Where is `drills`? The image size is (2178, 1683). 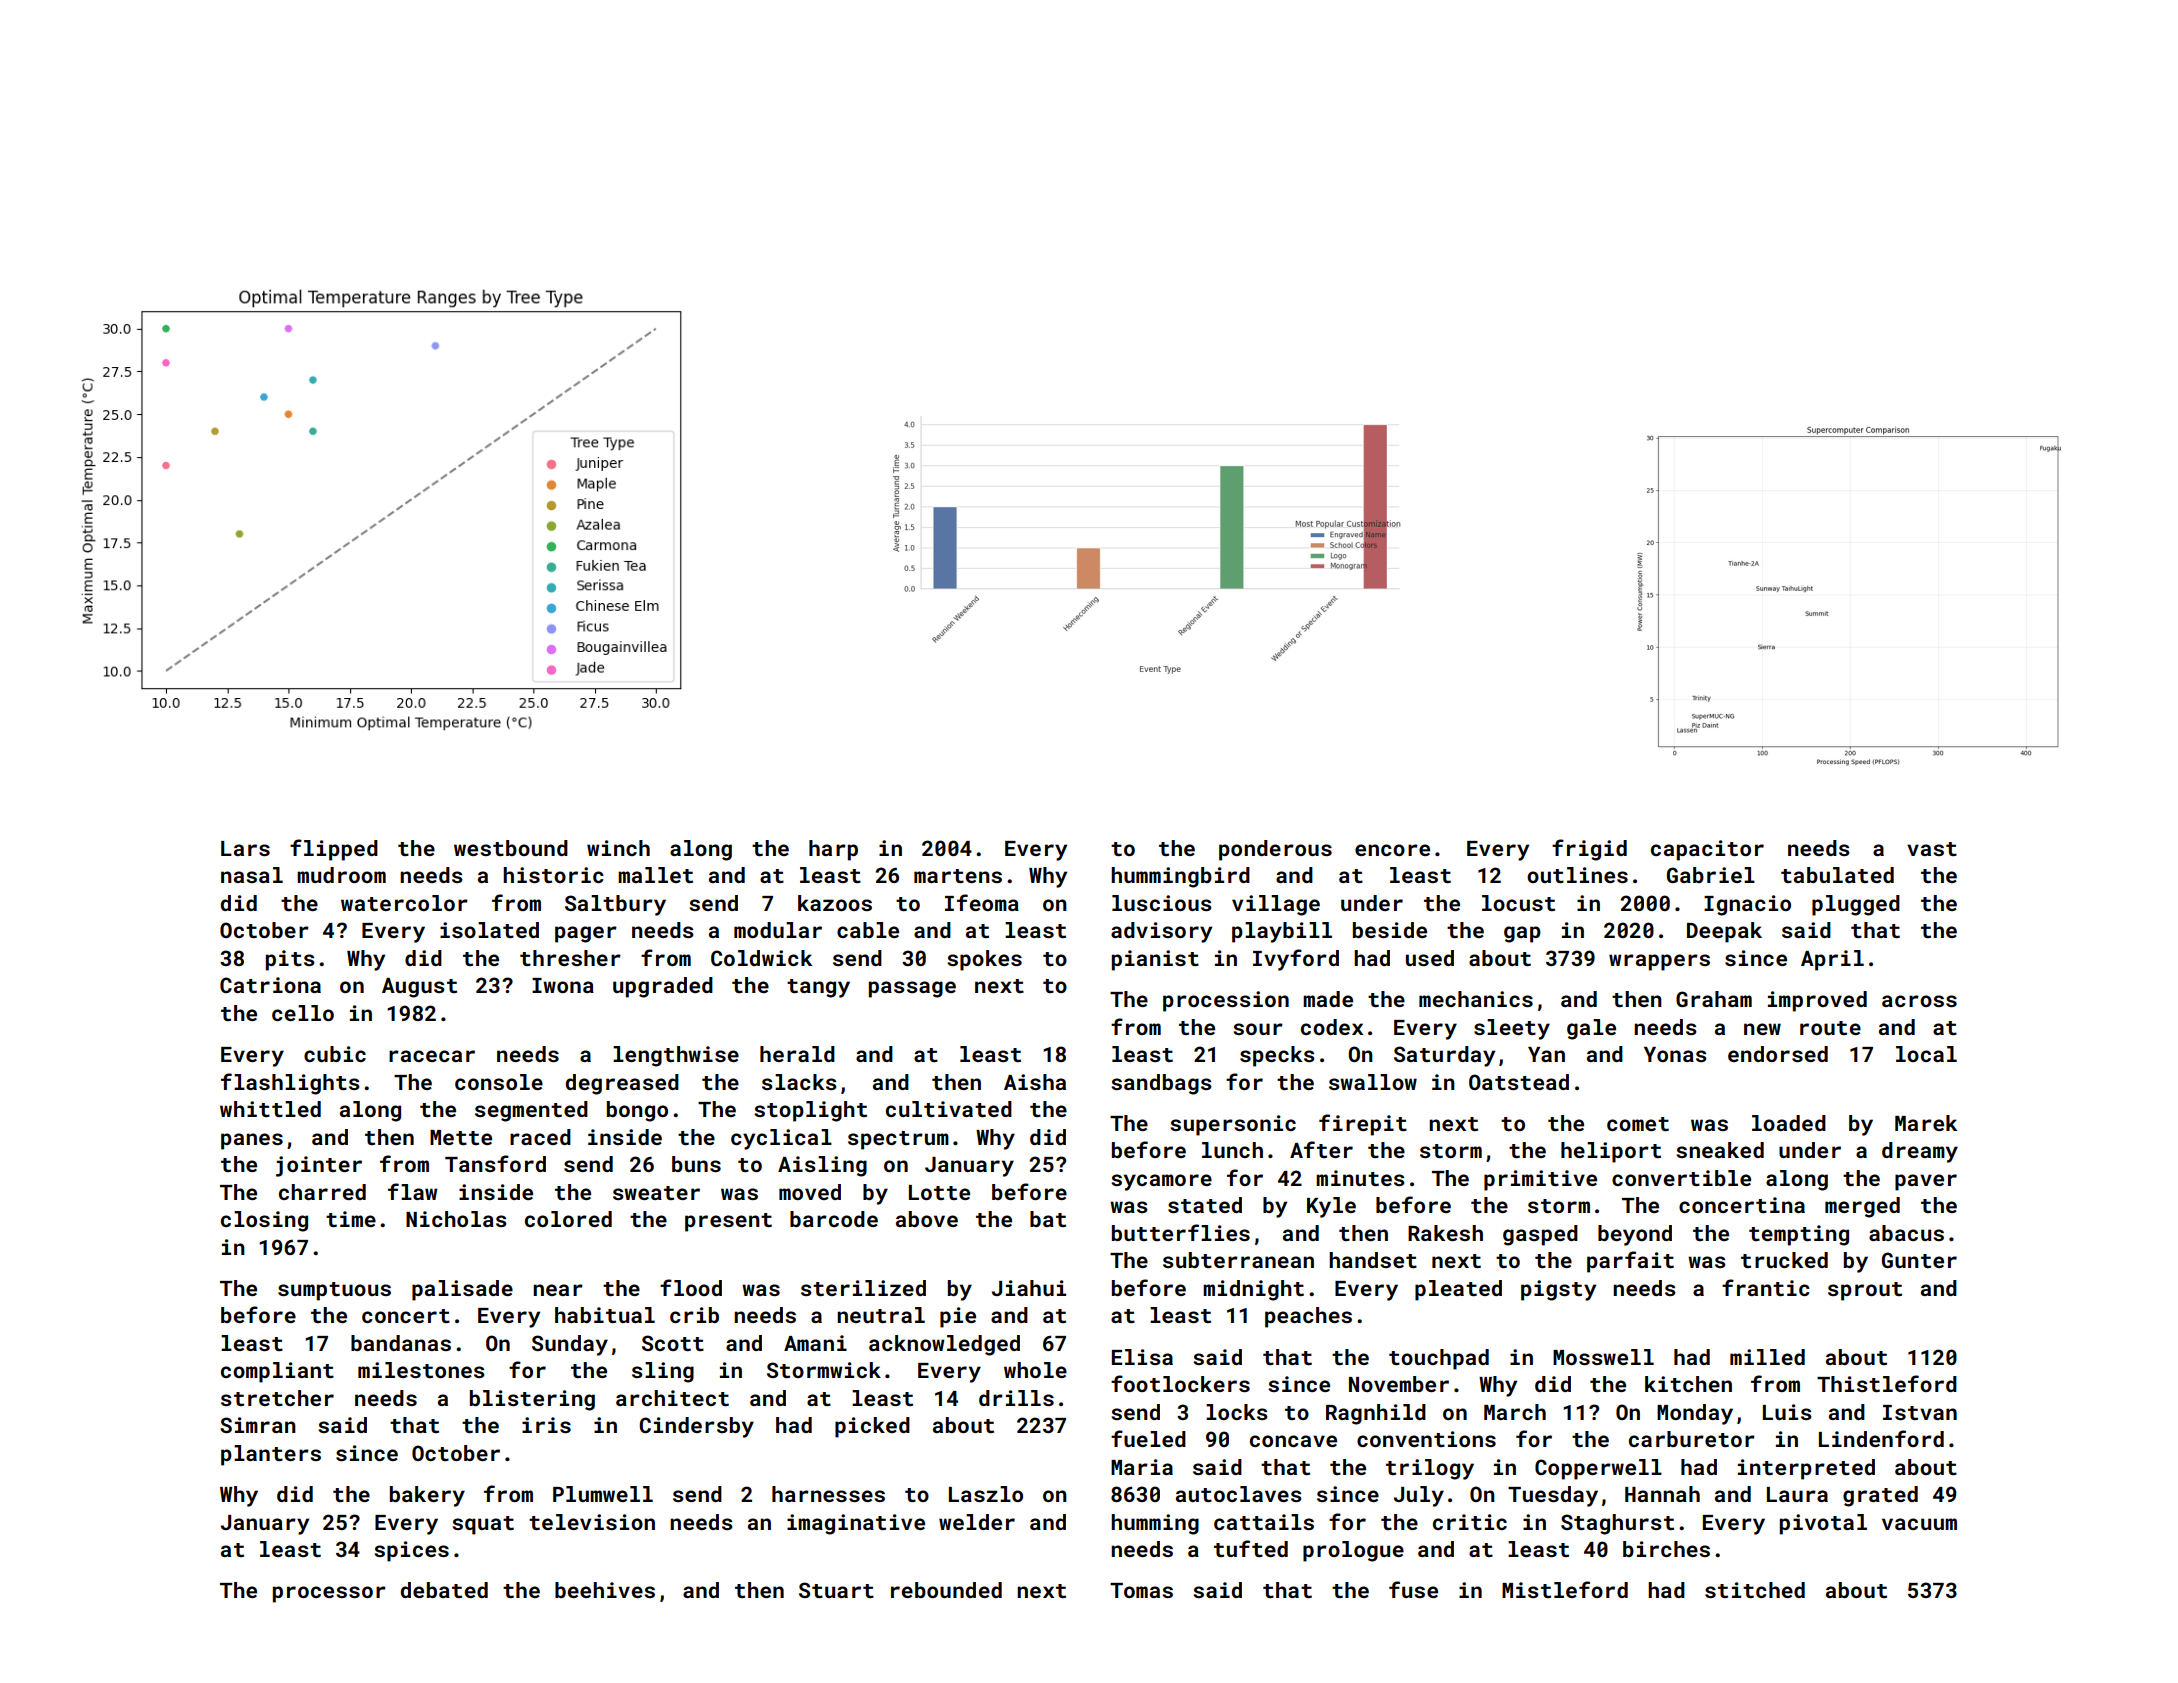
drills is located at coordinates (1016, 1398).
